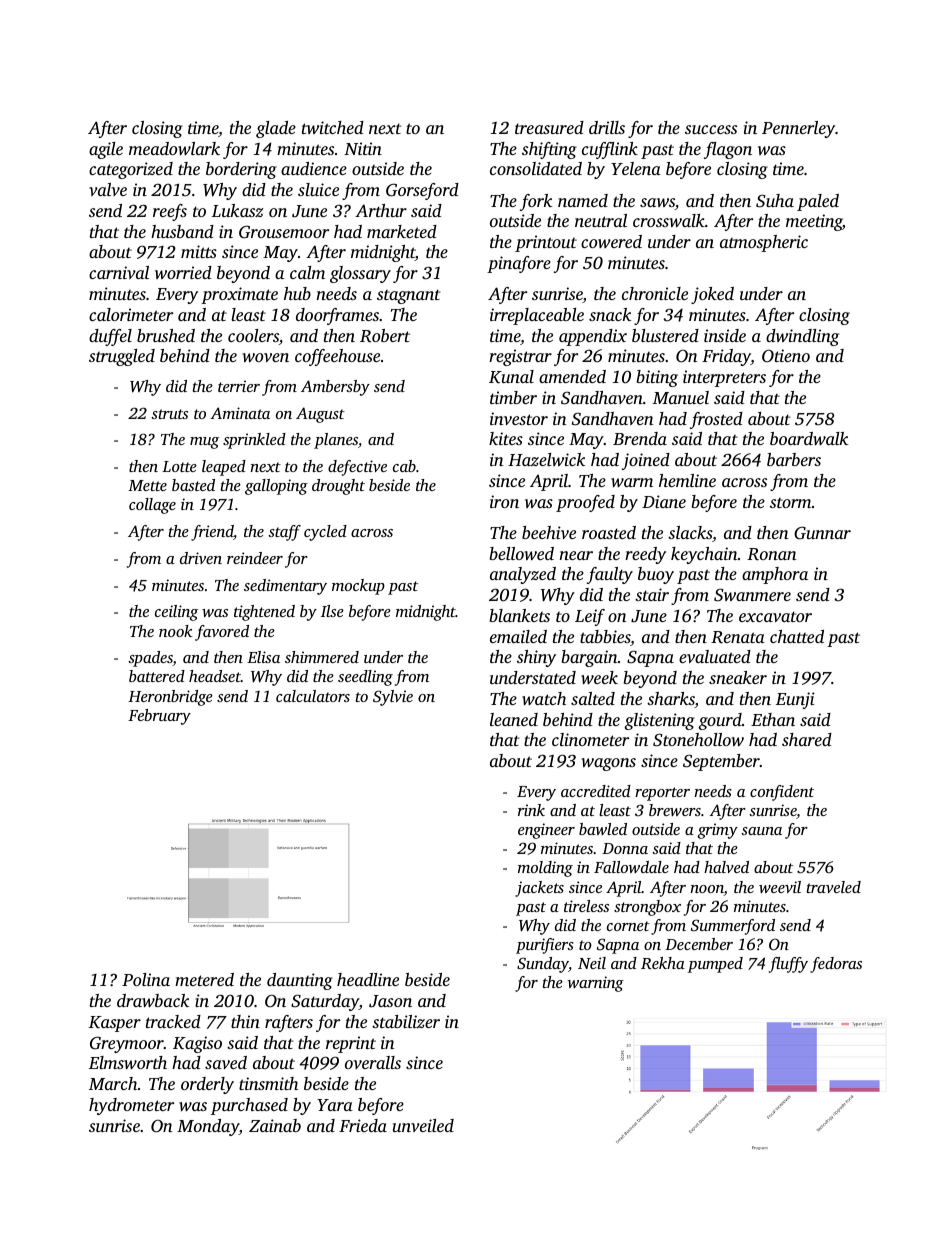  Describe the element at coordinates (276, 129) in the document. I see `glade` at that location.
